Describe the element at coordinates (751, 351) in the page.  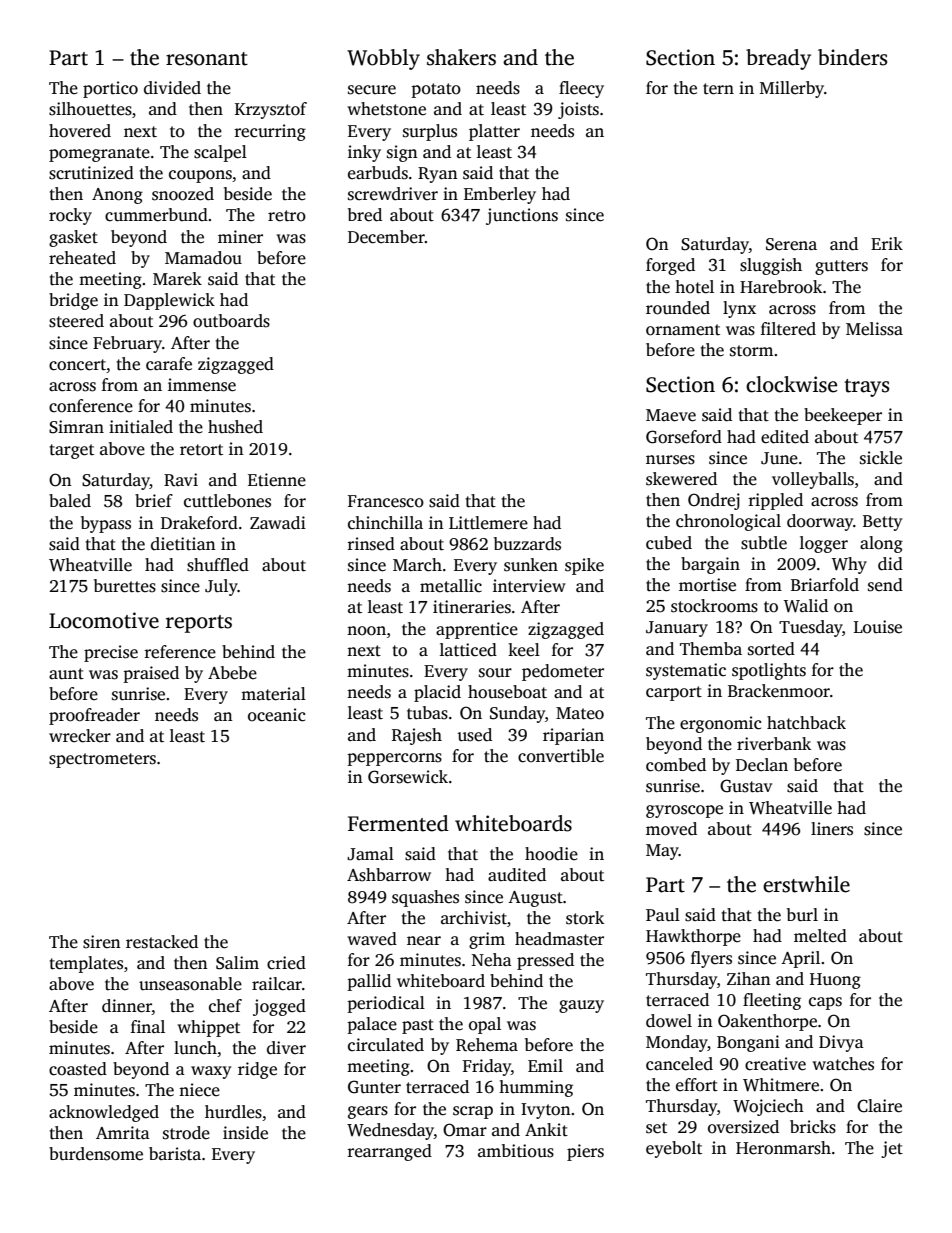
I see `storm` at that location.
